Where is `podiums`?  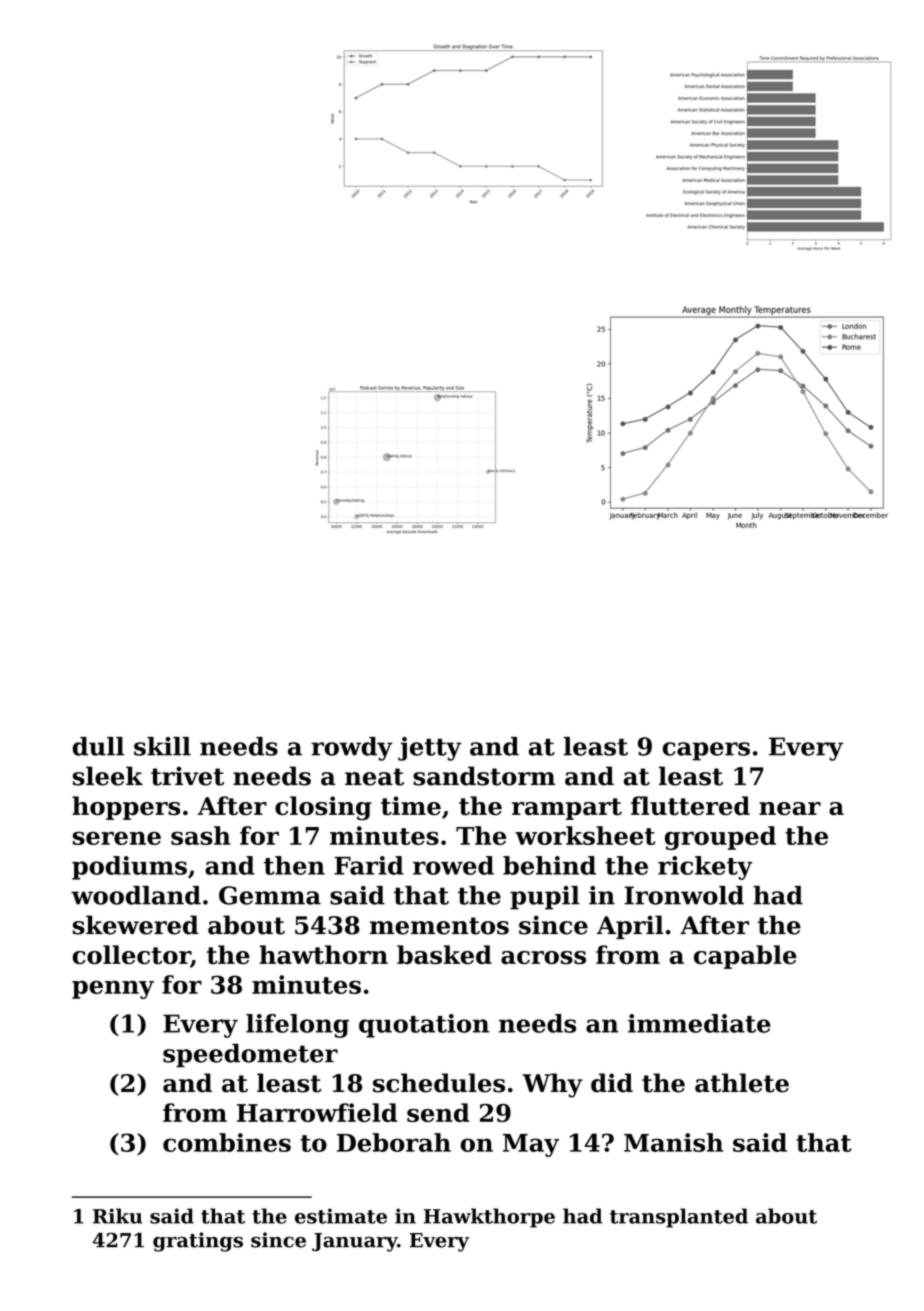 podiums is located at coordinates (129, 868).
